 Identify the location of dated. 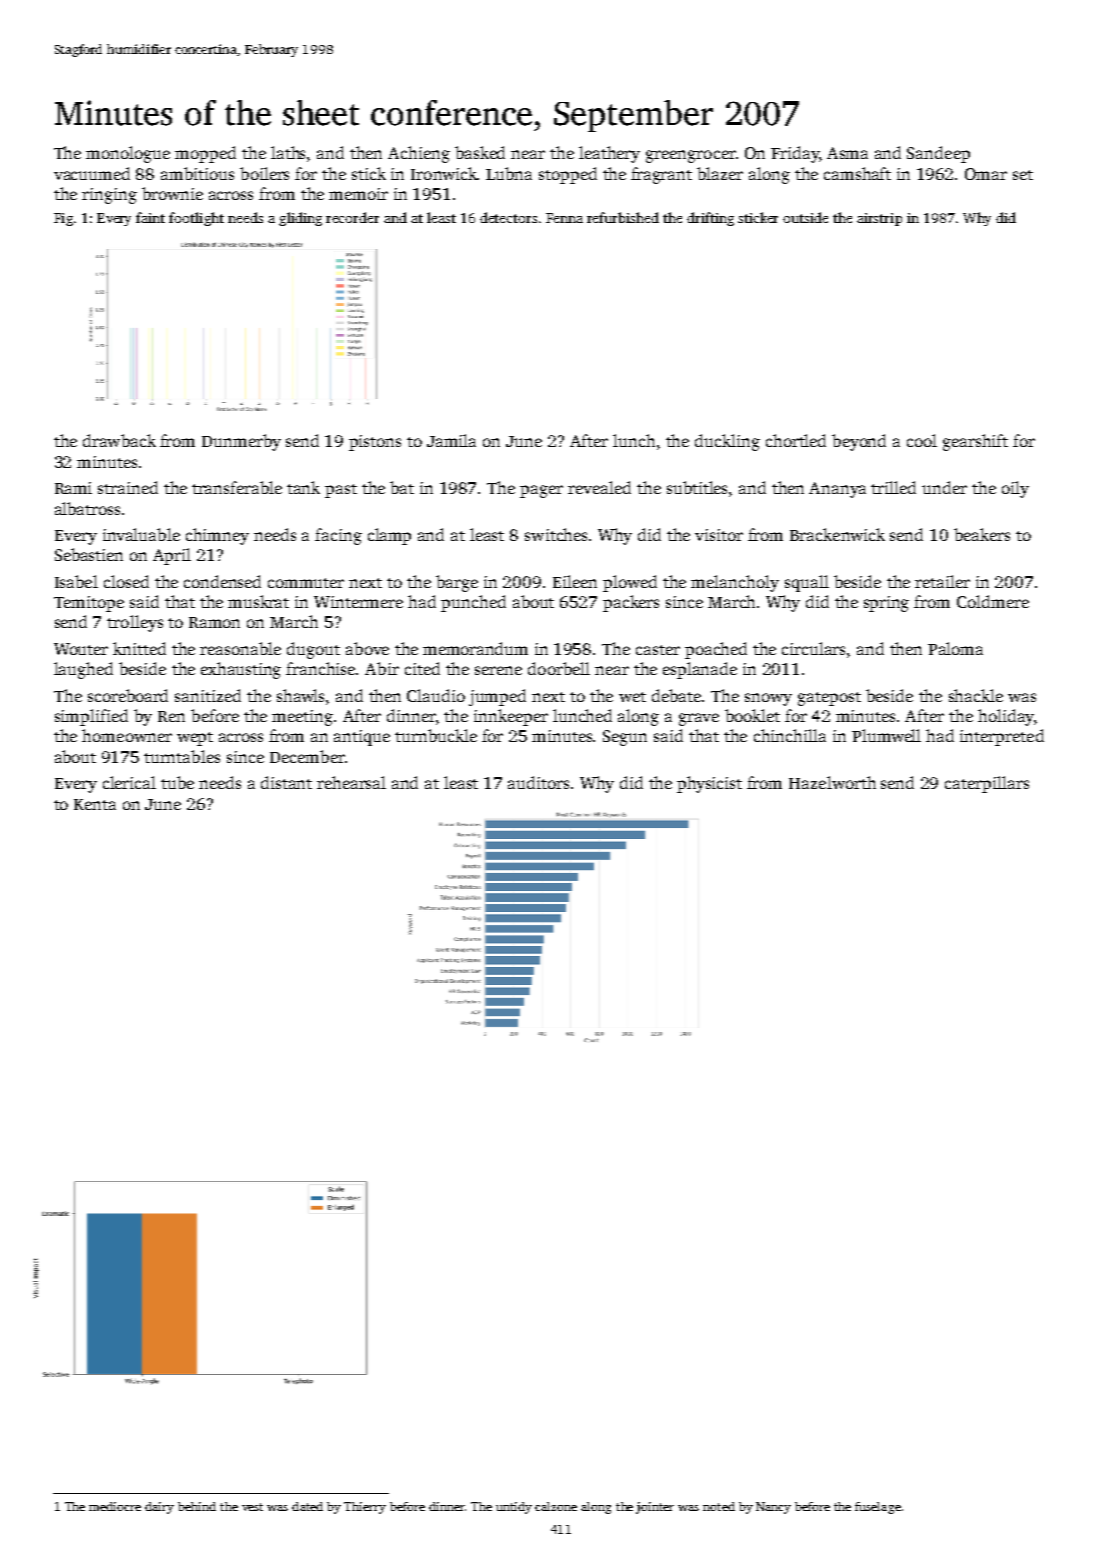
(307, 1506).
